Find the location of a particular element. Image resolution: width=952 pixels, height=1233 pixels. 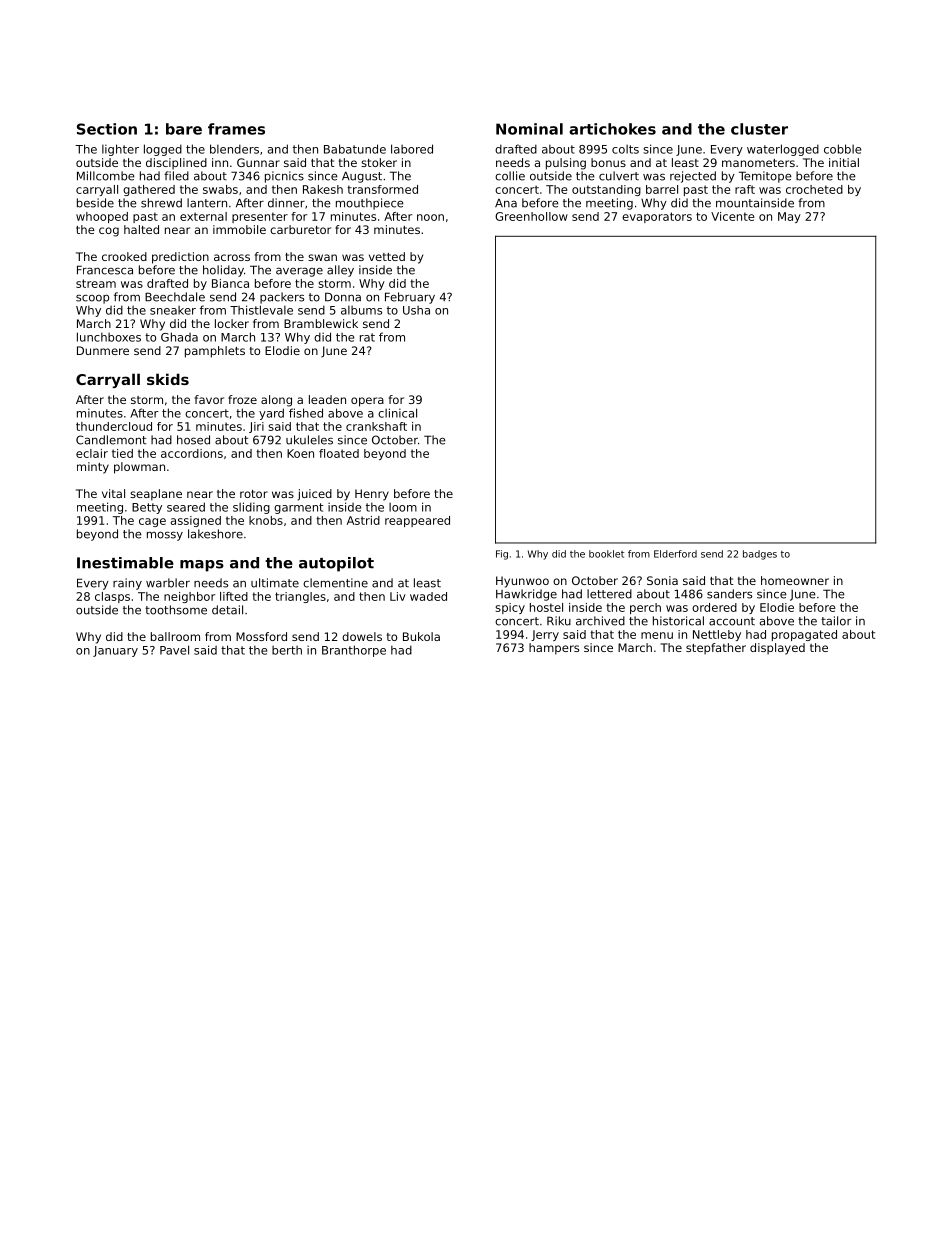

Nominal is located at coordinates (529, 129).
